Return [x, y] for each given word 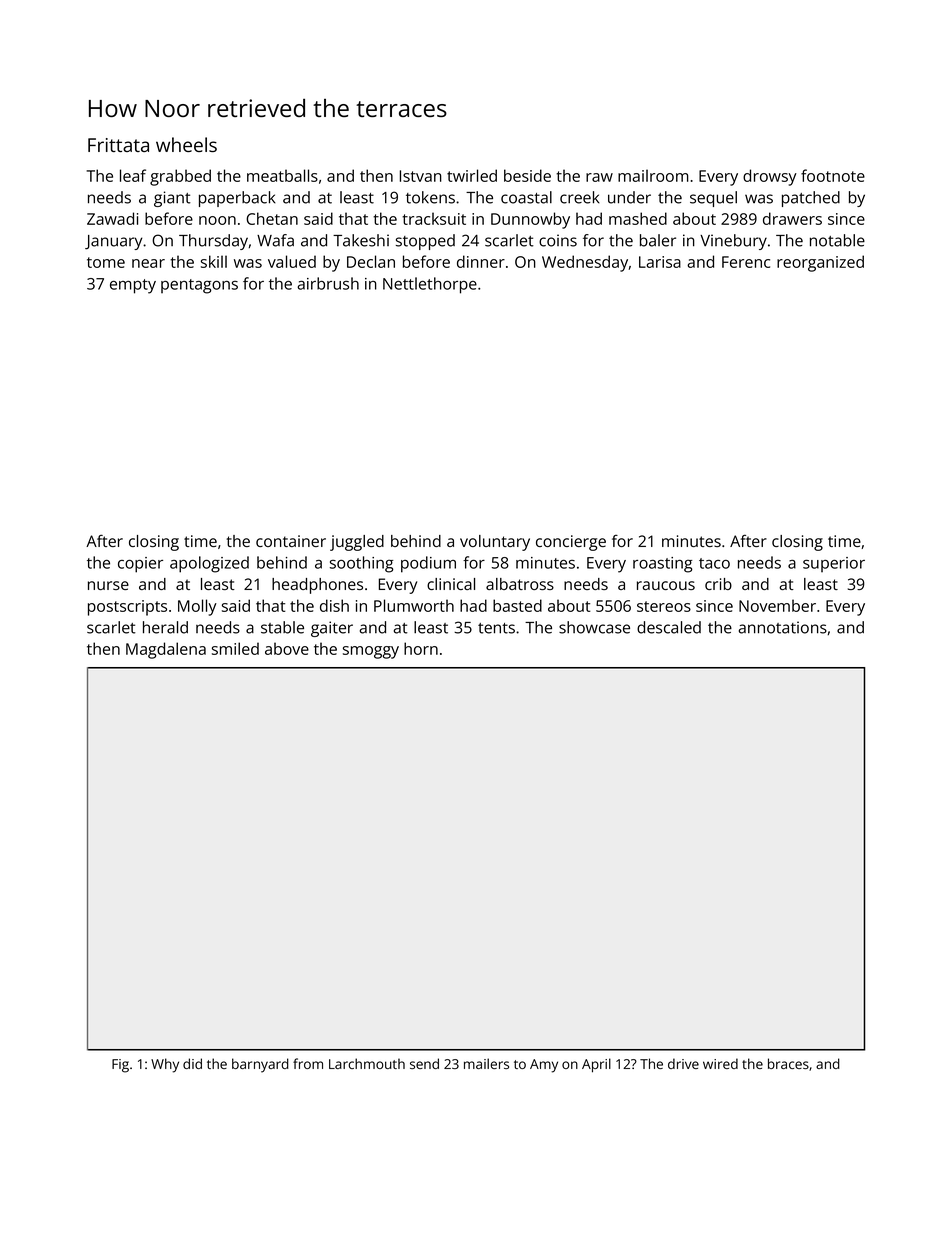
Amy [544, 1066]
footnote [833, 175]
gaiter [332, 629]
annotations [783, 627]
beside [527, 175]
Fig [120, 1066]
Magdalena [166, 650]
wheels [186, 144]
